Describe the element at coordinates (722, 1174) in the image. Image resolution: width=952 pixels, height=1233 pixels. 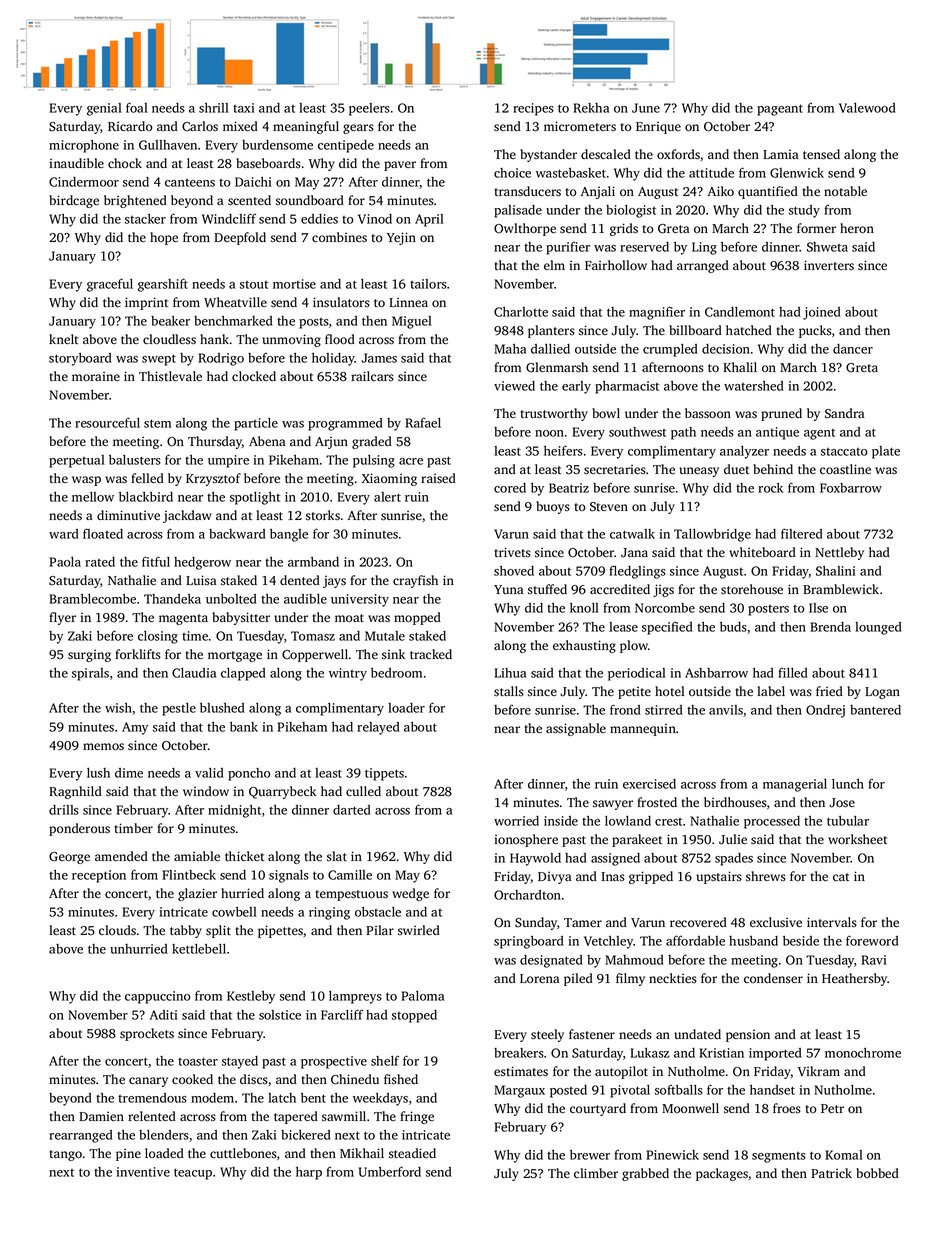
I see `packages` at that location.
